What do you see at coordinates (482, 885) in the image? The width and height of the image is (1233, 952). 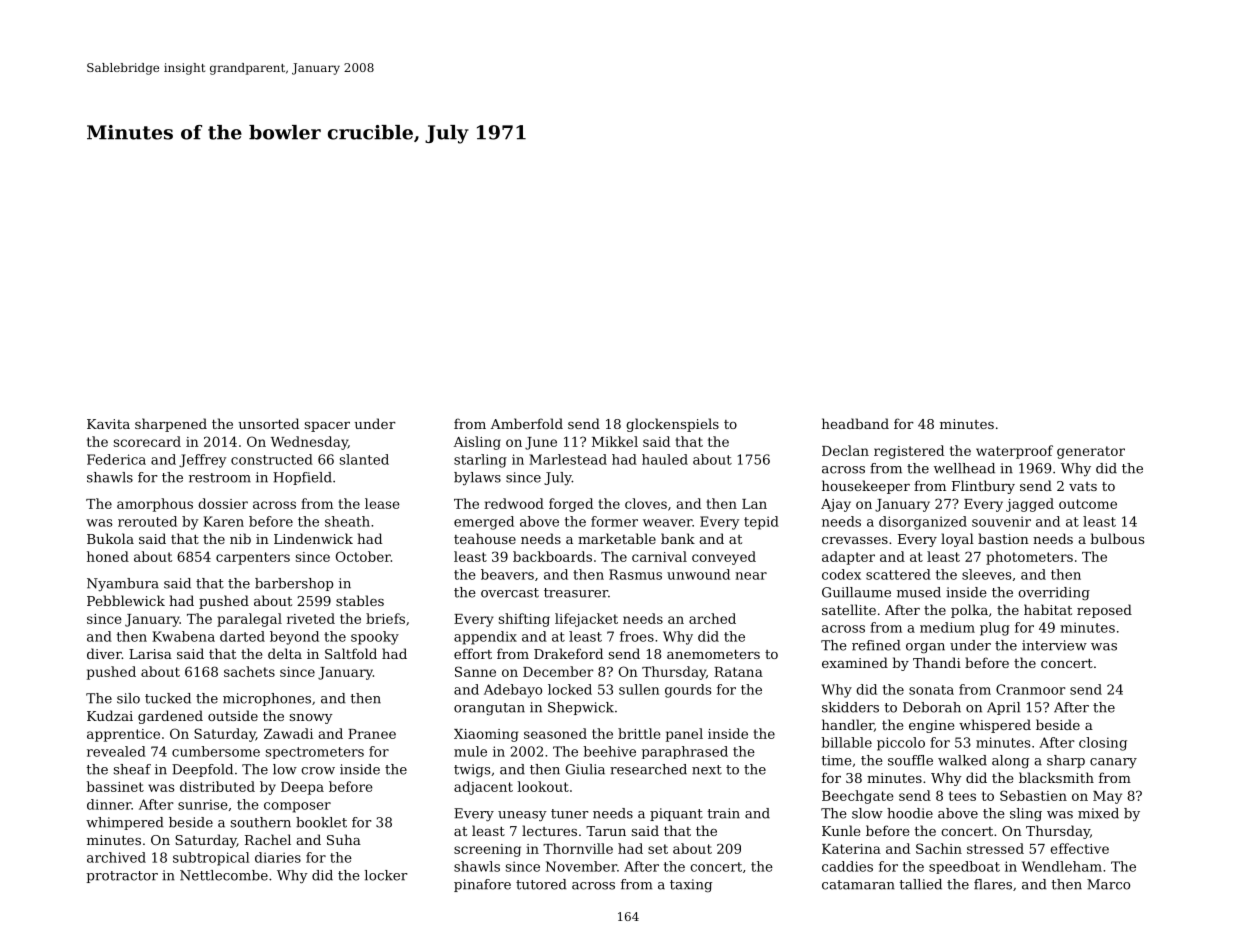 I see `pinafore` at bounding box center [482, 885].
